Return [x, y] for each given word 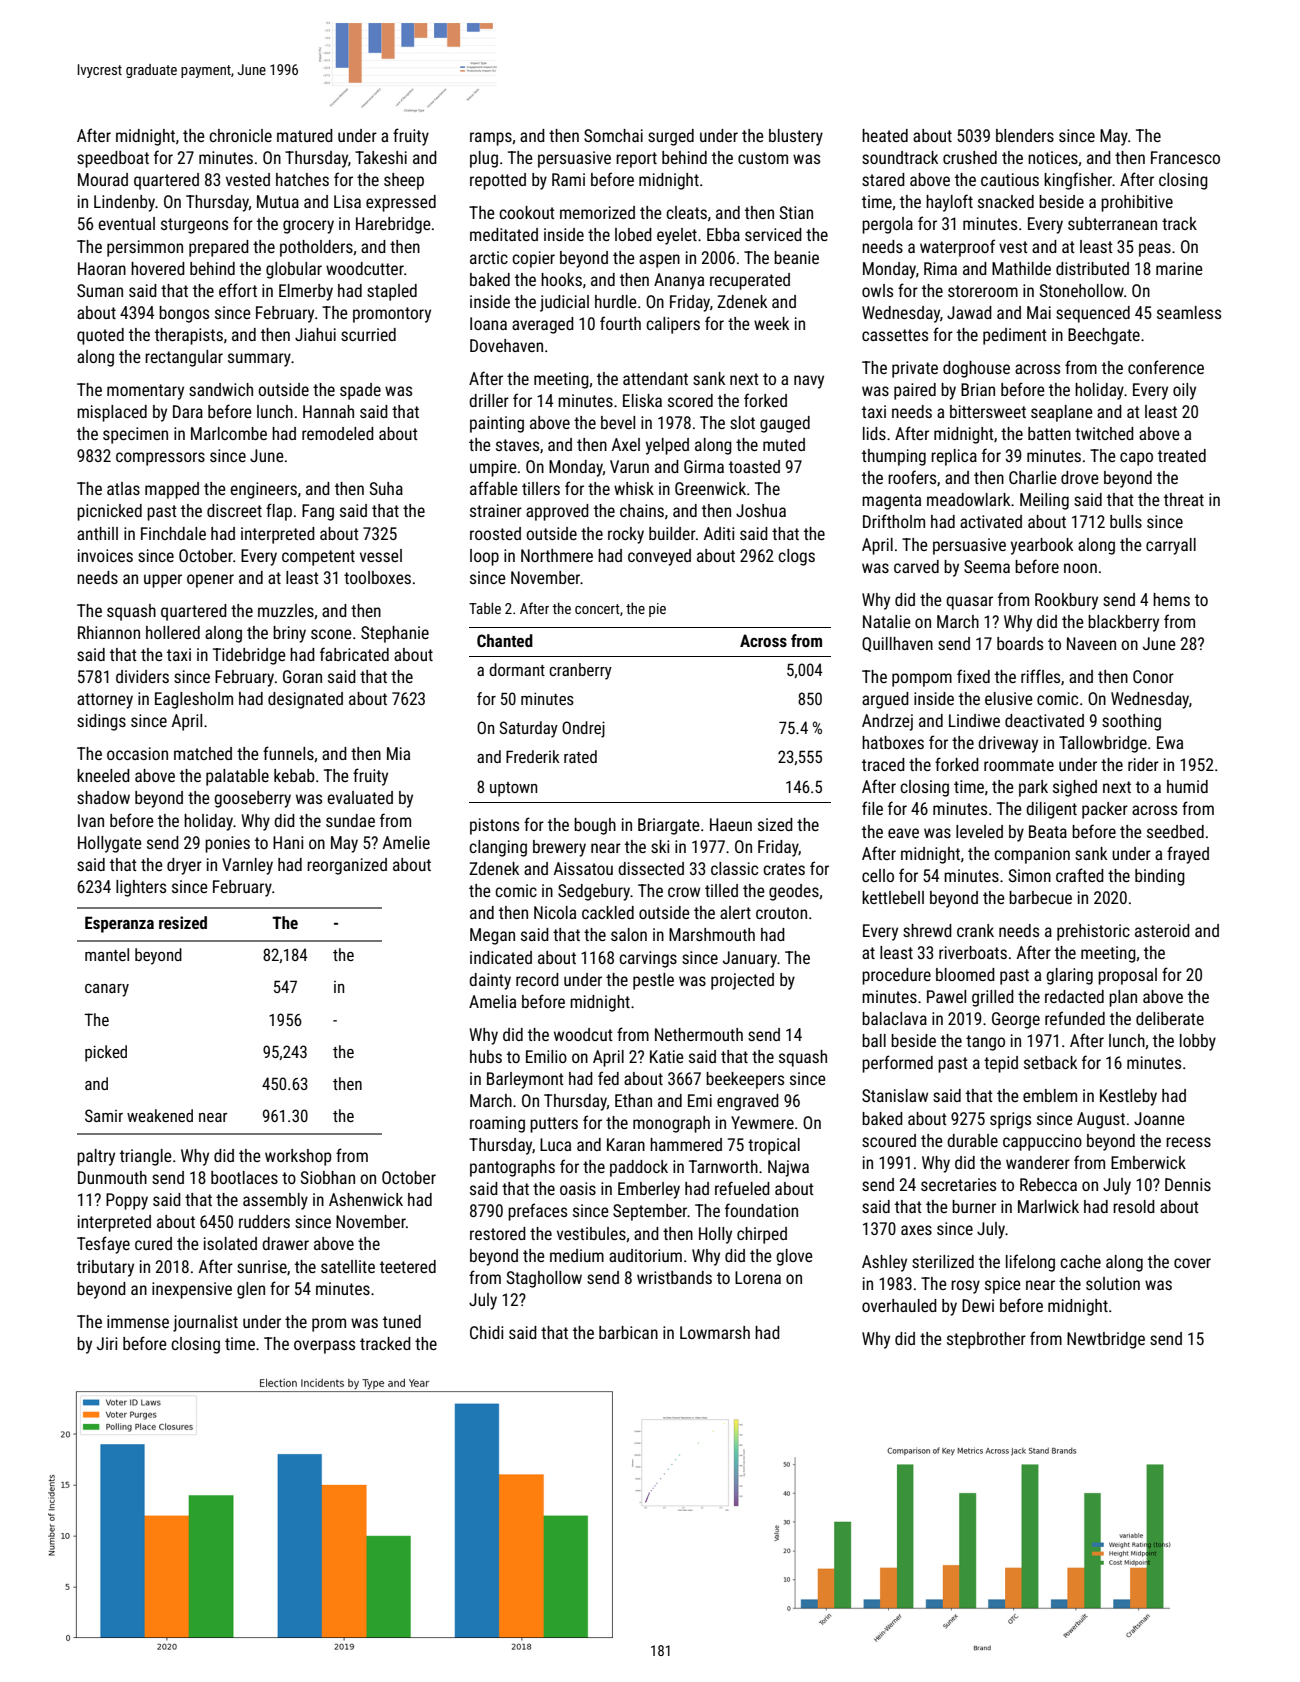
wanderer [1038, 1162]
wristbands [674, 1277]
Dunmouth [112, 1177]
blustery [796, 137]
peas [1155, 250]
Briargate [669, 826]
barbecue [1040, 897]
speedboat [113, 159]
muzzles [286, 610]
